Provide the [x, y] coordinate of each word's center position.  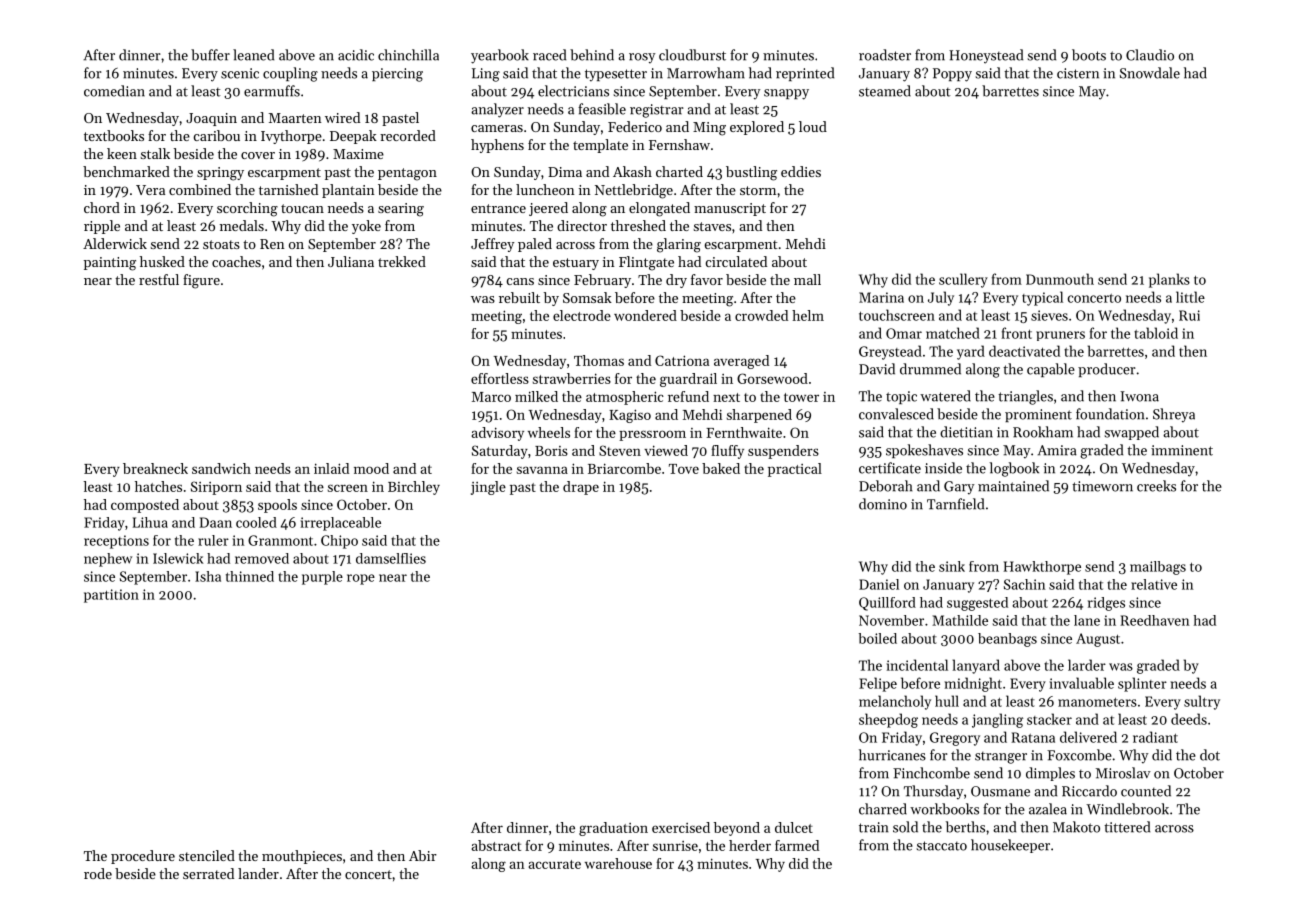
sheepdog [888, 720]
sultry [1202, 702]
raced [549, 55]
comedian [114, 91]
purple [322, 578]
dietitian [966, 432]
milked [536, 396]
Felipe [878, 684]
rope [361, 579]
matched [953, 333]
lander [258, 873]
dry [676, 281]
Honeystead [986, 56]
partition [111, 596]
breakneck [155, 468]
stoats [221, 244]
